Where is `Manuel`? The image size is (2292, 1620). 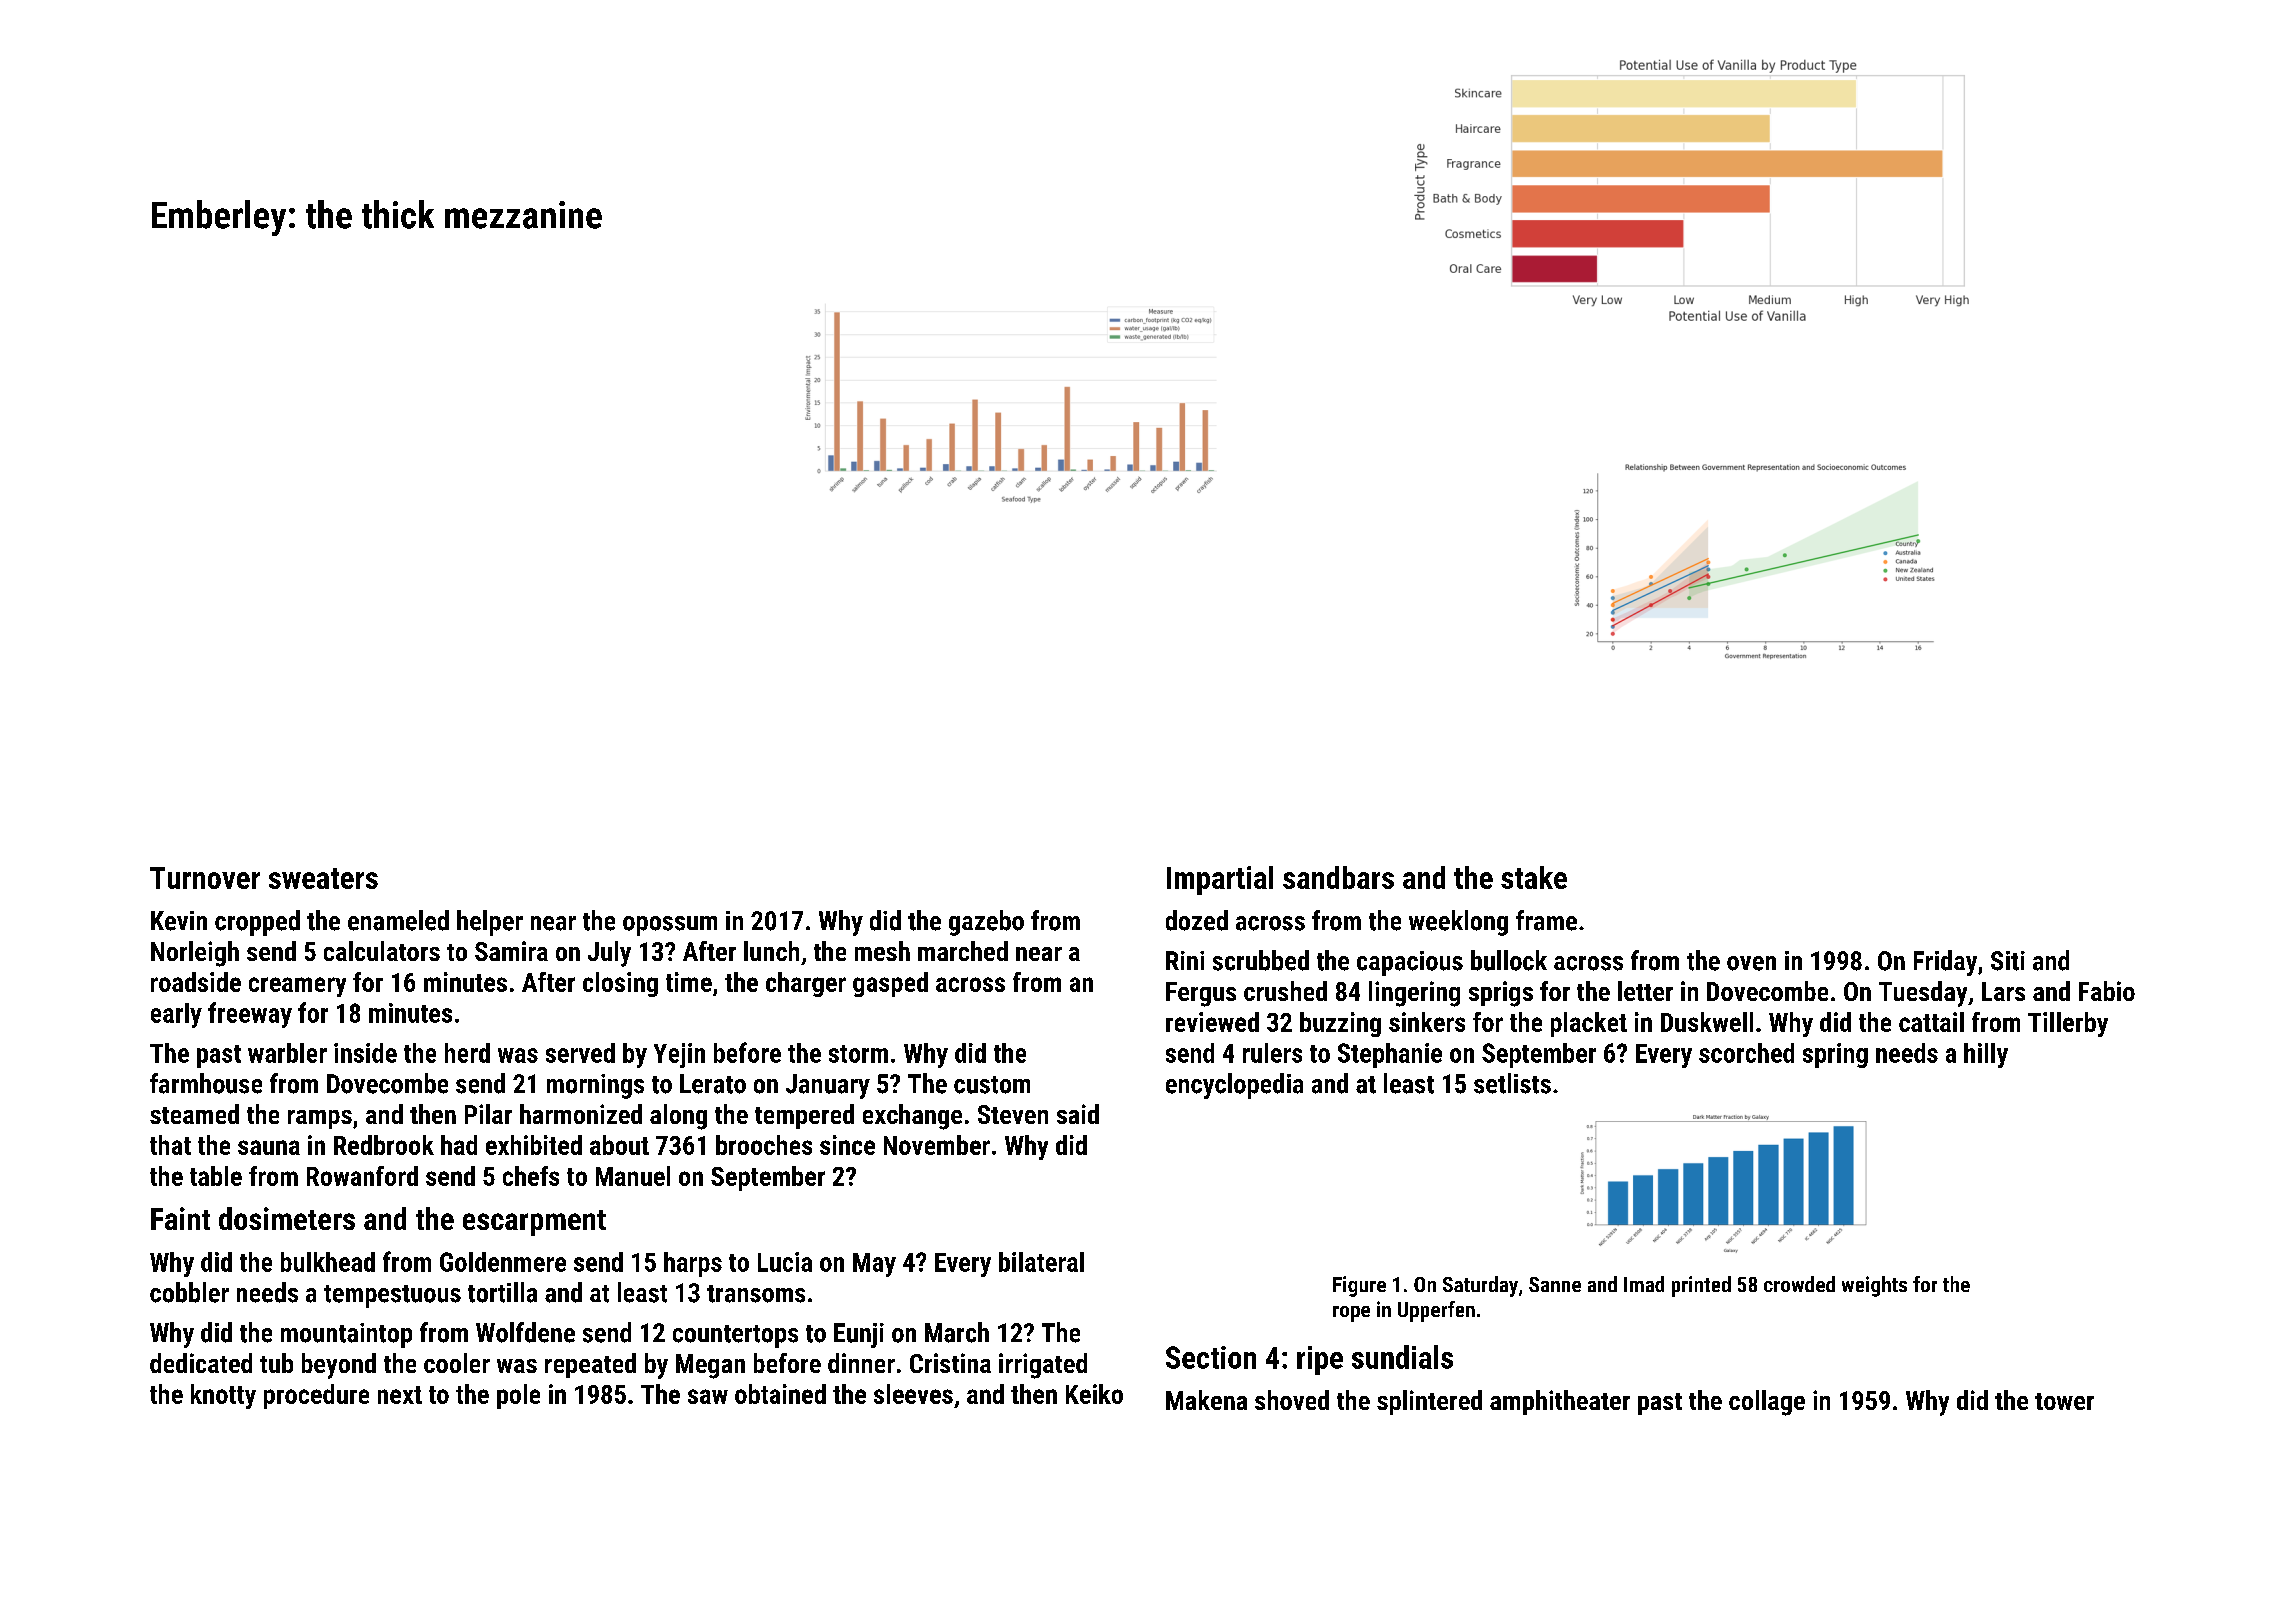 Manuel is located at coordinates (633, 1176).
